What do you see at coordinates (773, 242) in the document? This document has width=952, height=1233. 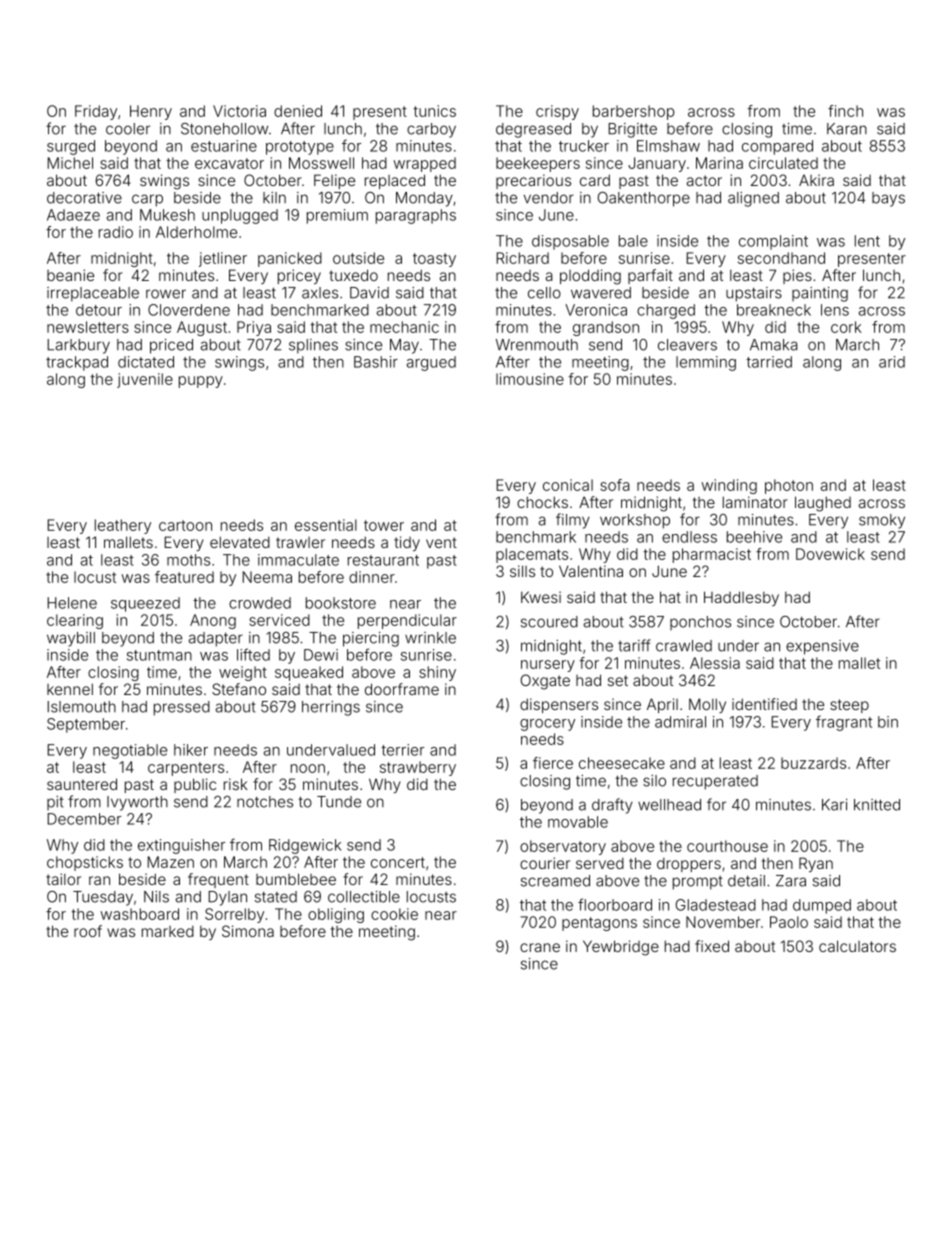 I see `complaint` at bounding box center [773, 242].
